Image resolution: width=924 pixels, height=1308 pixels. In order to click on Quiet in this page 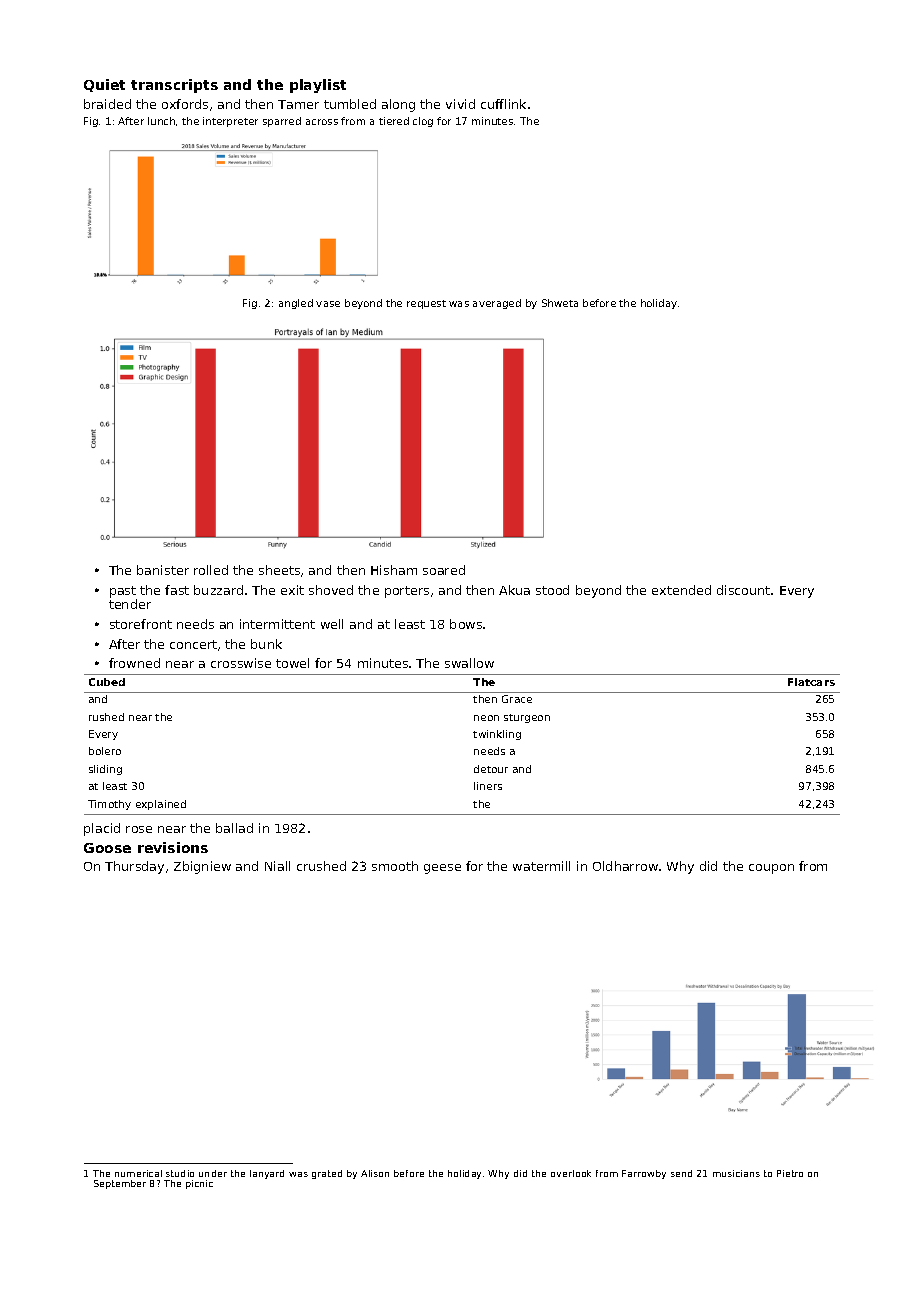, I will do `click(104, 85)`.
